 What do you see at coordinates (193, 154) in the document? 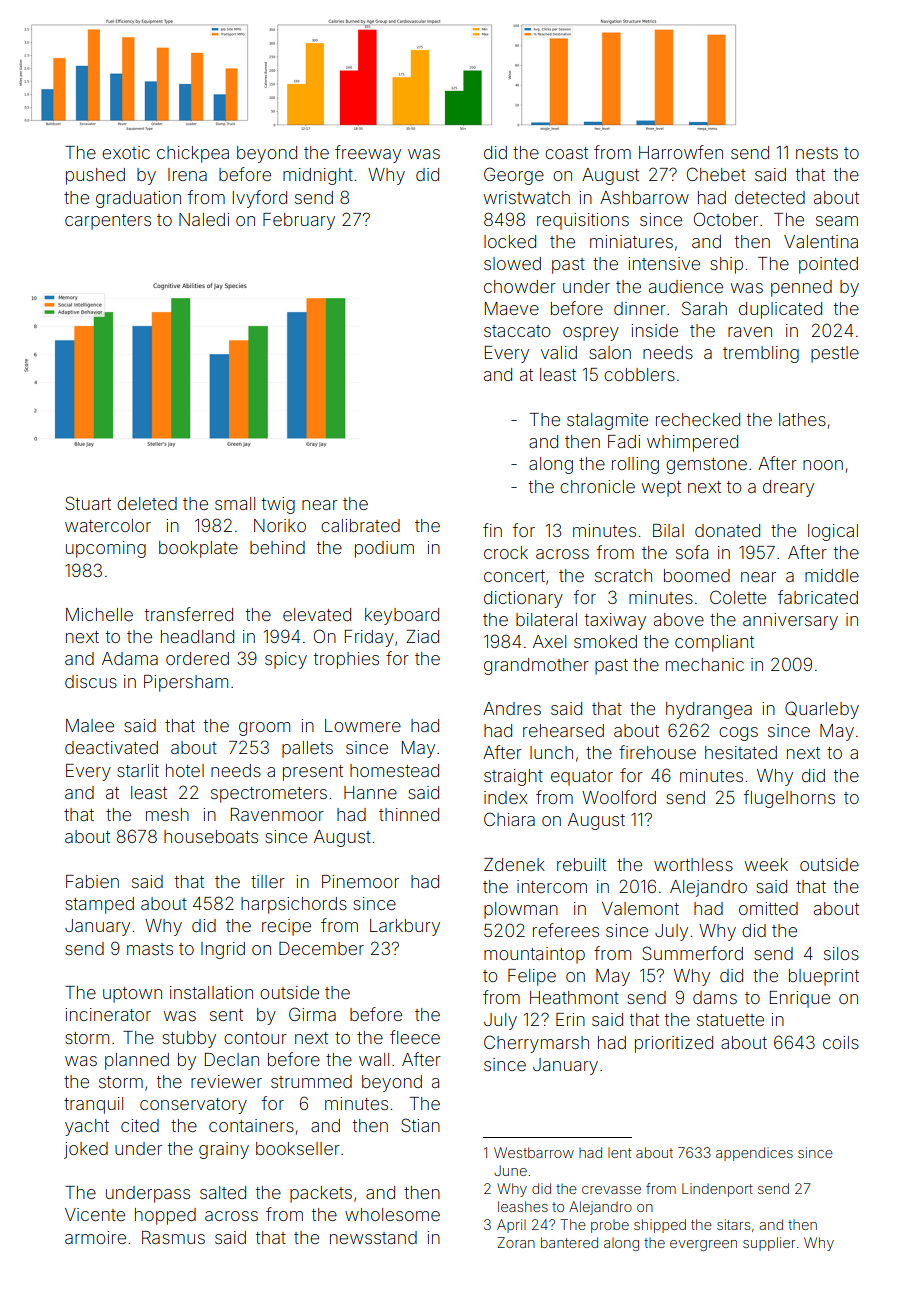
I see `chickpea` at bounding box center [193, 154].
